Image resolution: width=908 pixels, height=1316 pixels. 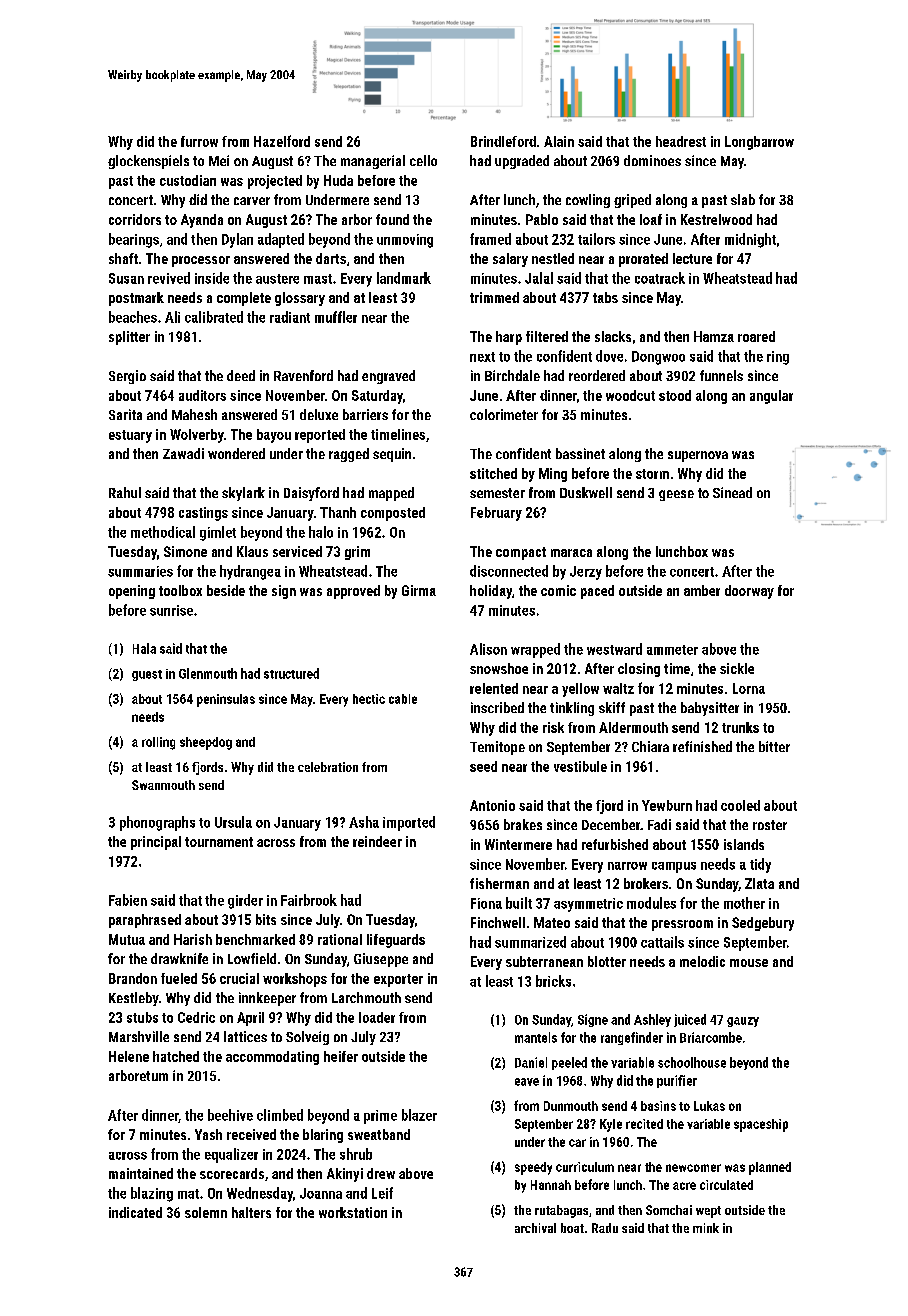 What do you see at coordinates (737, 668) in the screenshot?
I see `sickle` at bounding box center [737, 668].
